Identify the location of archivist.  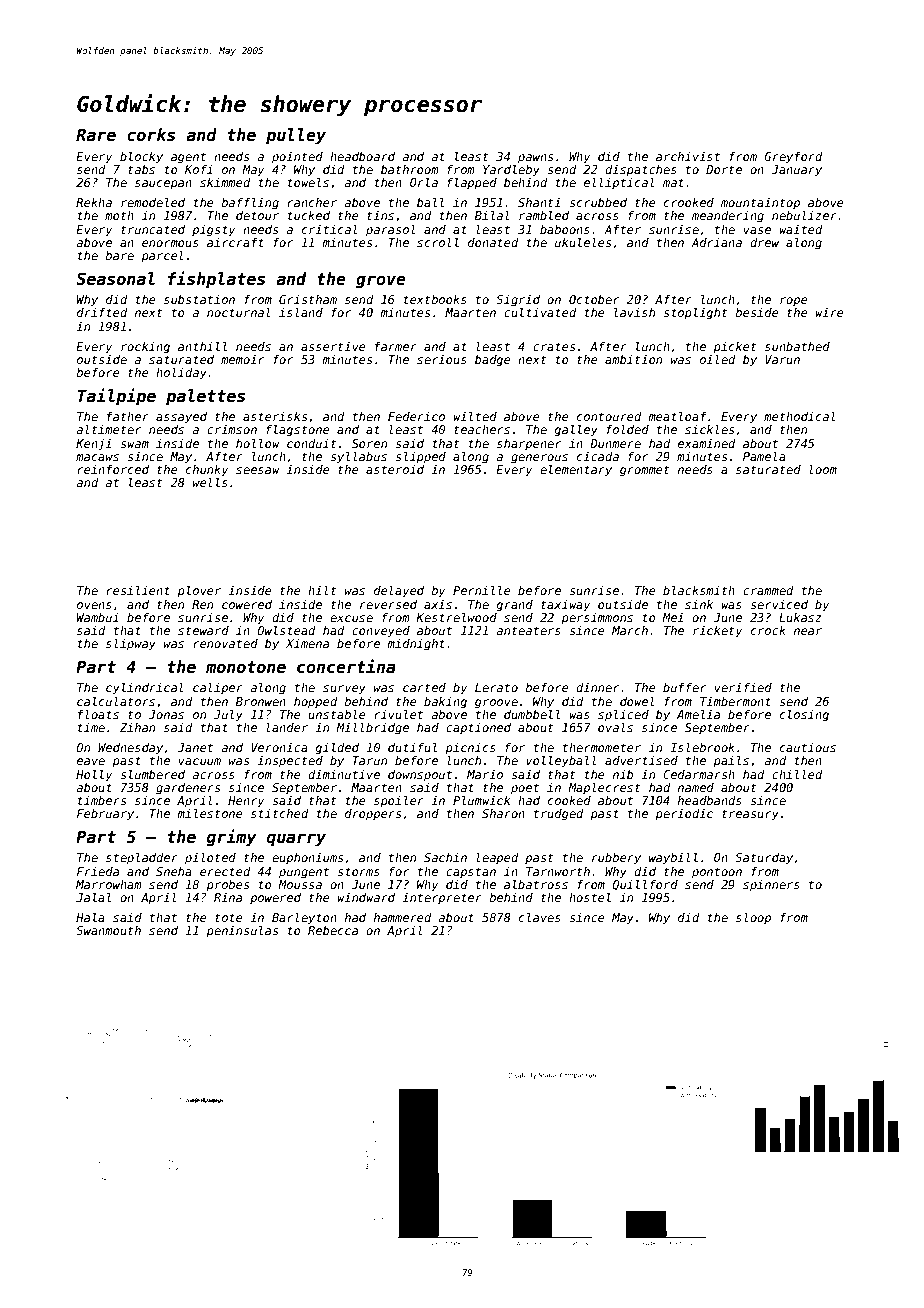
(688, 156).
